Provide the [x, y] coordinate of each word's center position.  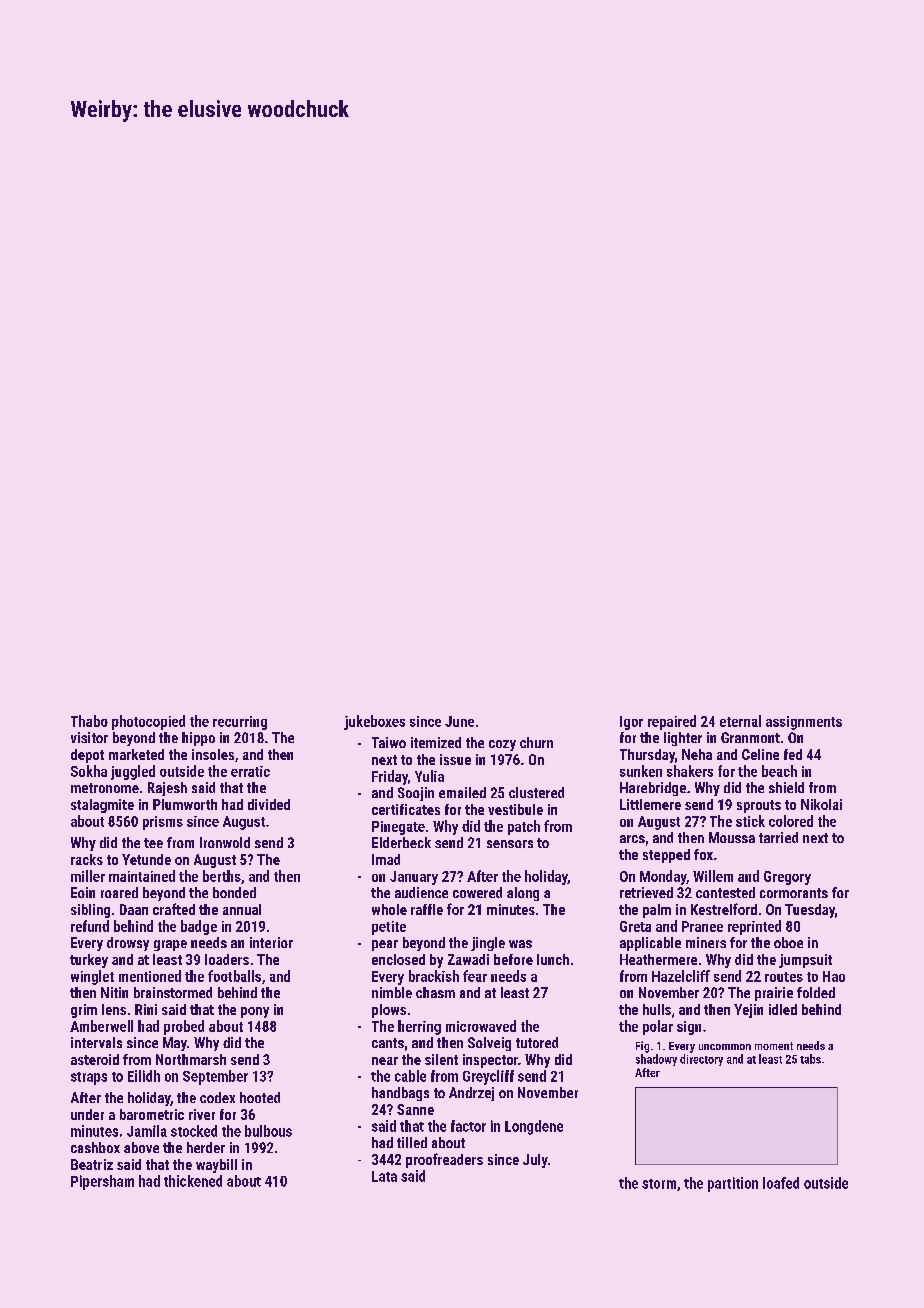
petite [389, 928]
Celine [760, 754]
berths [222, 876]
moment [774, 1046]
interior [271, 942]
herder [206, 1147]
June [459, 721]
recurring [240, 723]
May [175, 1044]
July [535, 1161]
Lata [384, 1176]
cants [388, 1043]
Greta [635, 926]
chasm [435, 992]
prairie [774, 994]
